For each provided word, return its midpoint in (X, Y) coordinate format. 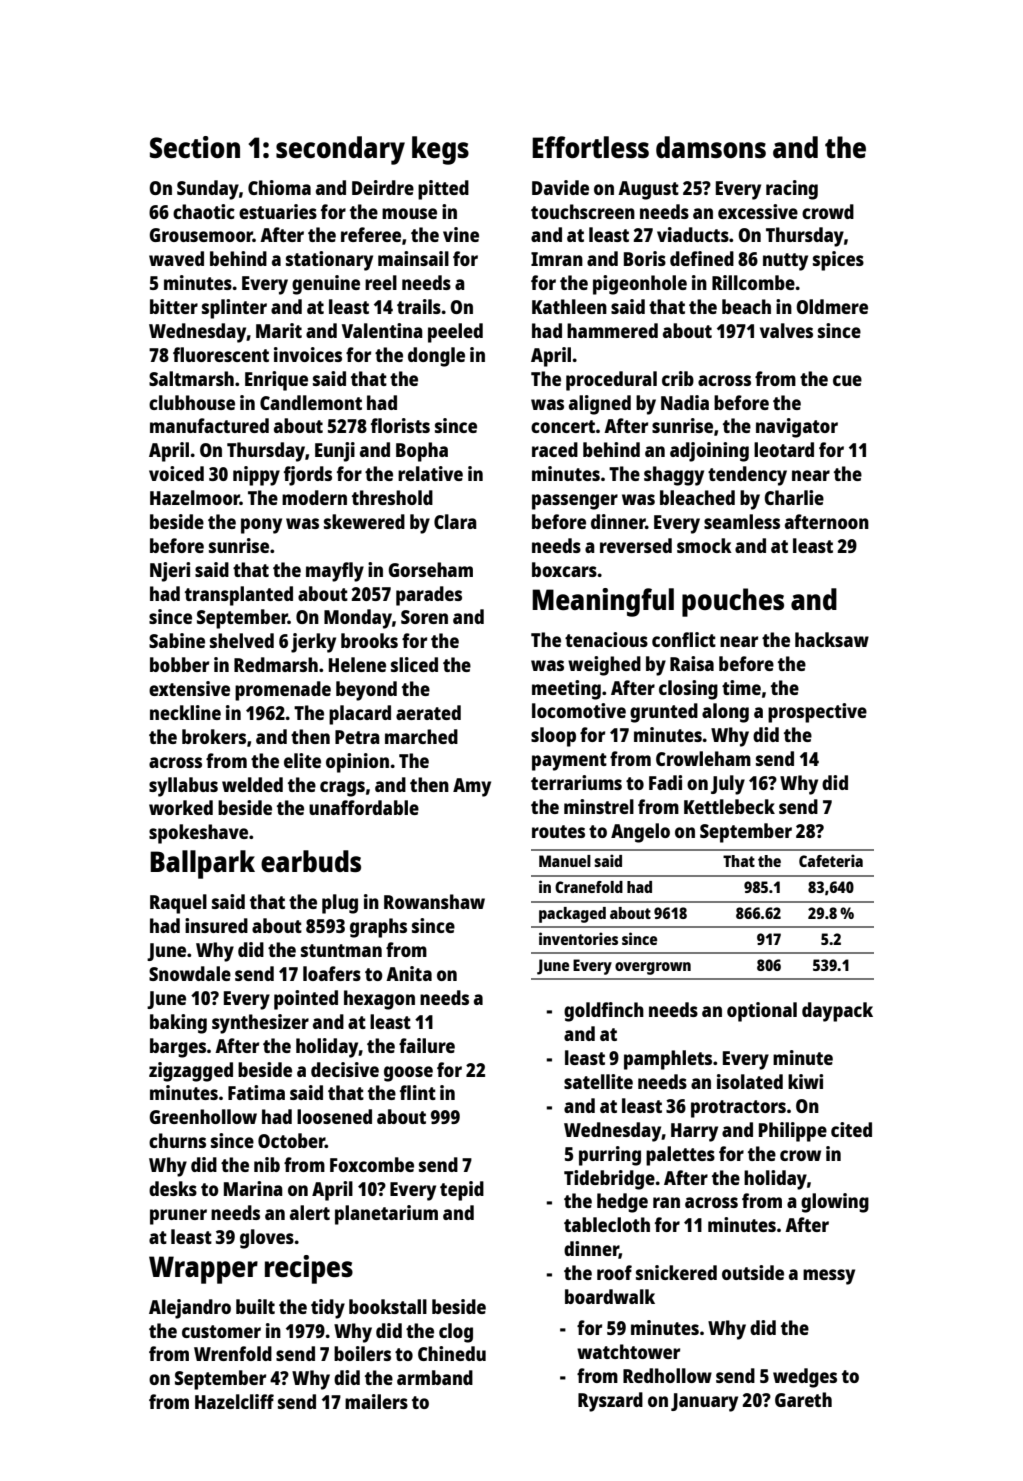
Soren (424, 617)
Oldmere (832, 306)
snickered (676, 1272)
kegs (440, 150)
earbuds (311, 861)
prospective (817, 713)
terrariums (576, 782)
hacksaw (832, 639)
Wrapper (203, 1270)
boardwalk (610, 1296)
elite (302, 760)
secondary (340, 150)
